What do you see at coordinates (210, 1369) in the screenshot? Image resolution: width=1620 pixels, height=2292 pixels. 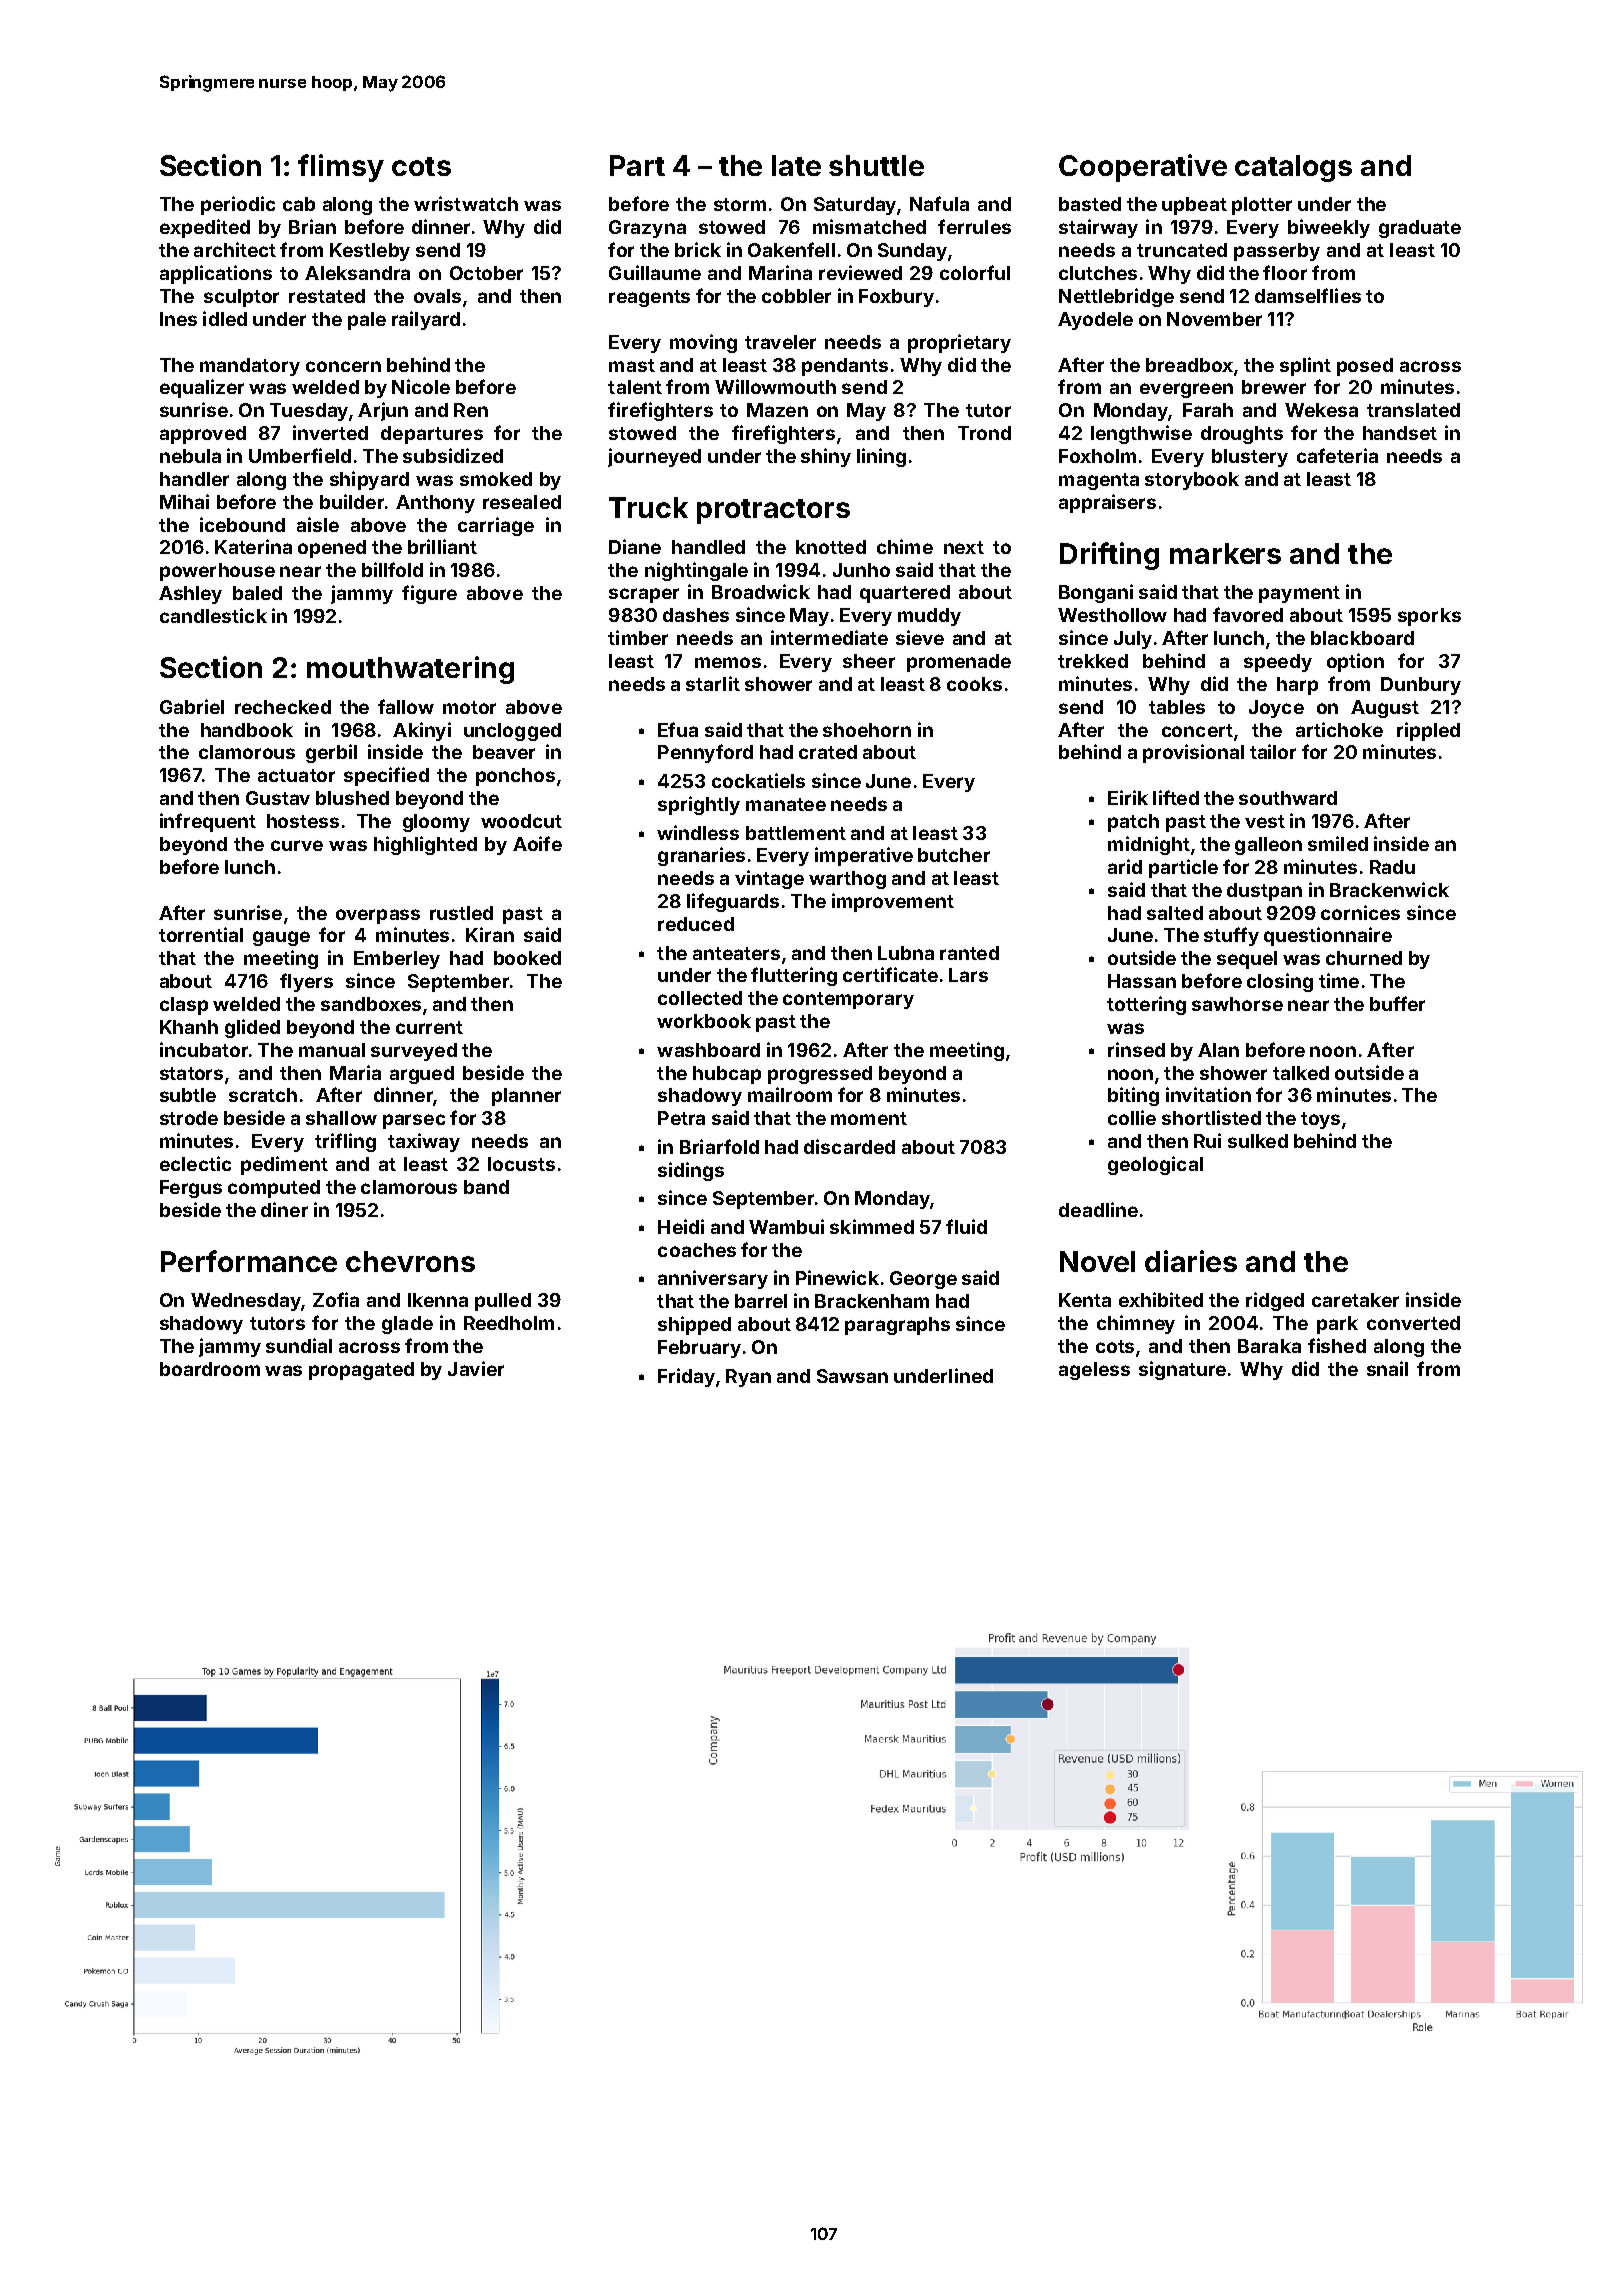 I see `boardroom` at bounding box center [210, 1369].
